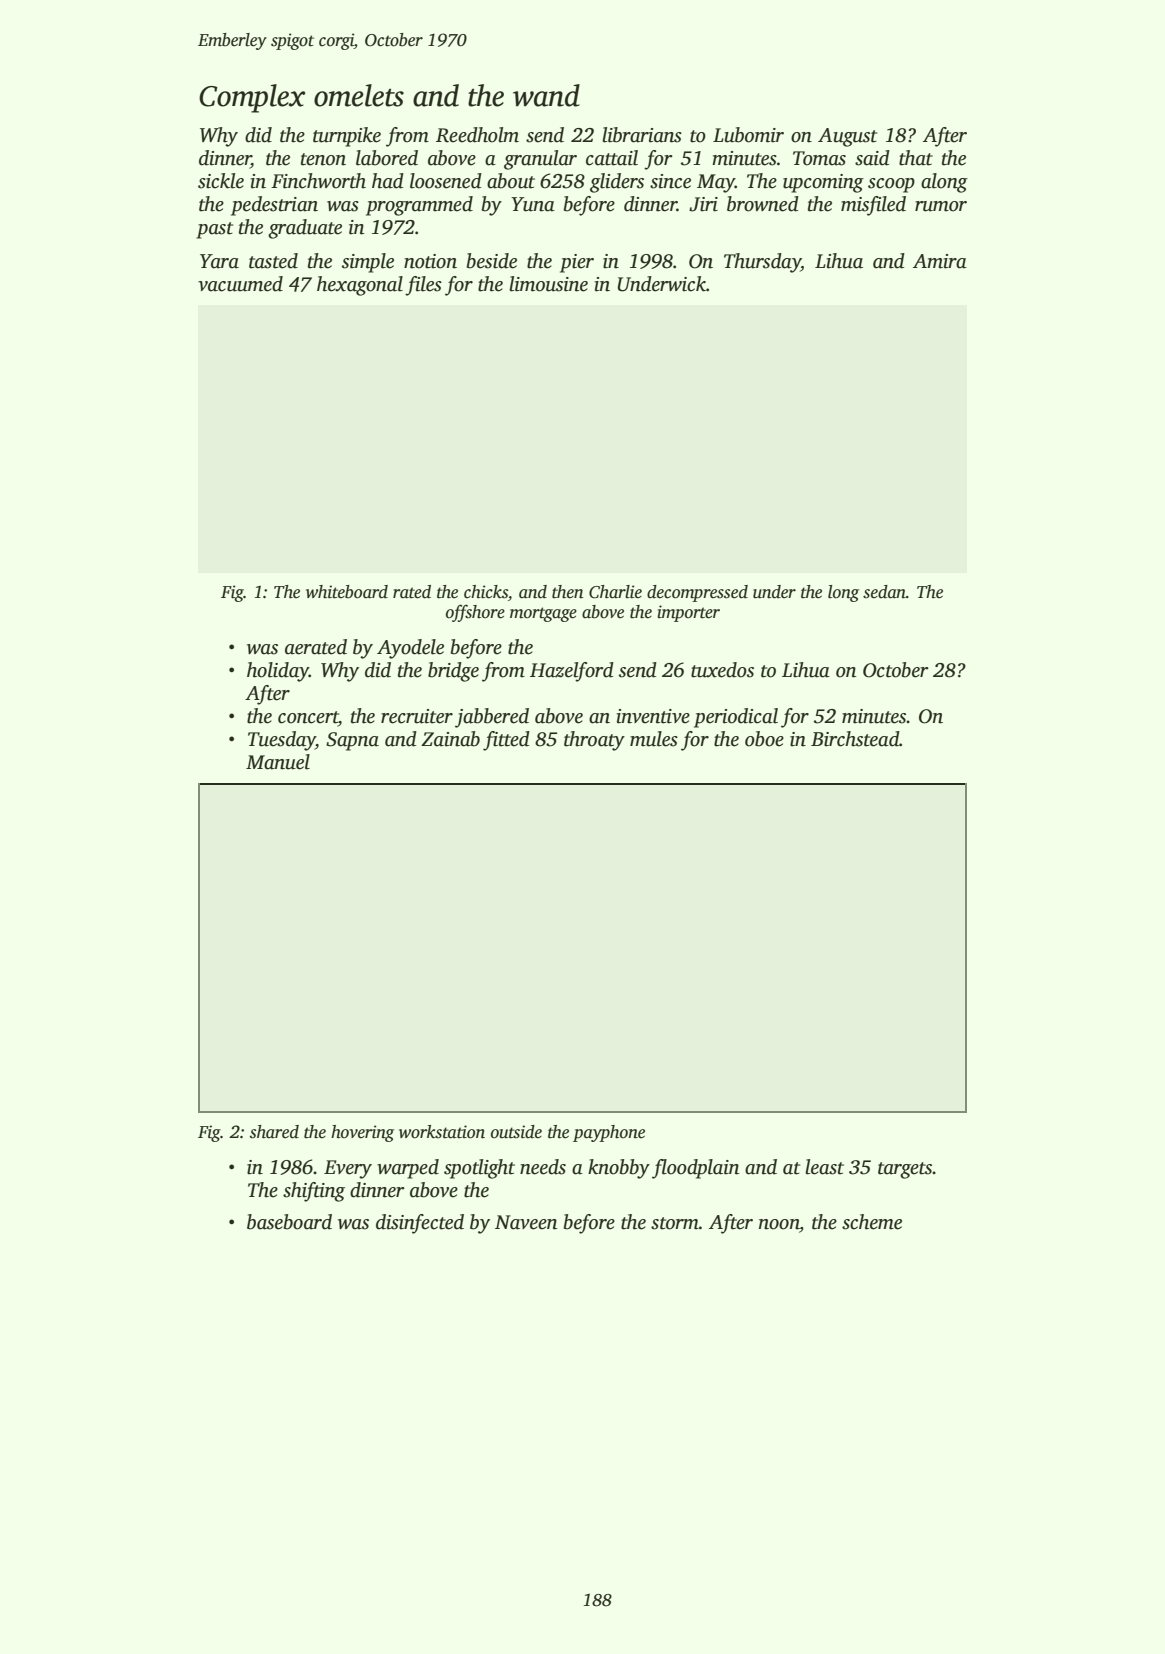 The height and width of the screenshot is (1654, 1165). What do you see at coordinates (546, 95) in the screenshot?
I see `wand` at bounding box center [546, 95].
